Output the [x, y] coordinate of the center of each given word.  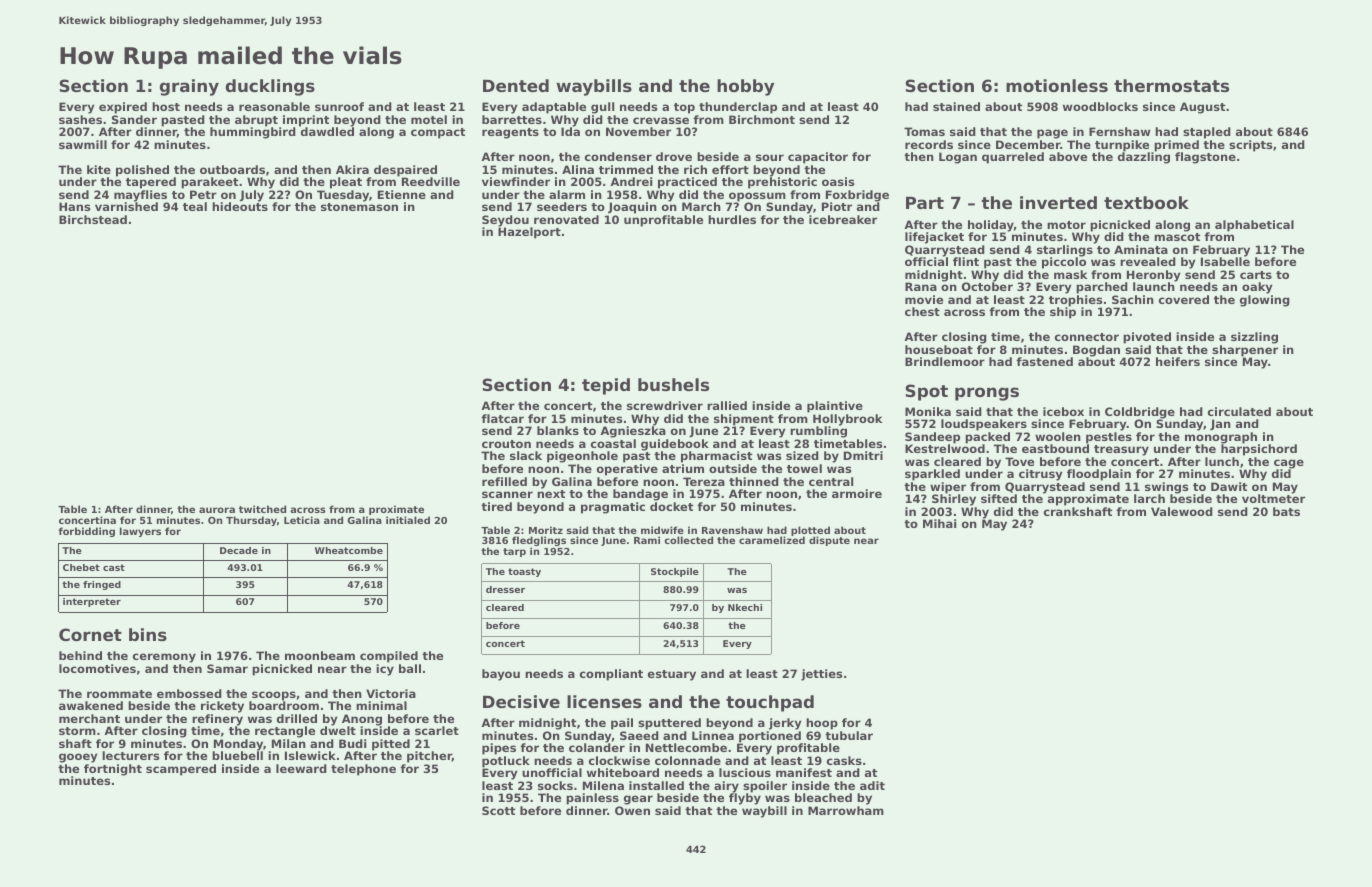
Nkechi [745, 607]
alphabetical [1254, 226]
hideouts [240, 206]
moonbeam [320, 655]
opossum [757, 197]
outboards [232, 169]
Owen [632, 810]
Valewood [1182, 511]
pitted [391, 745]
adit [872, 785]
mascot [1177, 237]
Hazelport [529, 233]
